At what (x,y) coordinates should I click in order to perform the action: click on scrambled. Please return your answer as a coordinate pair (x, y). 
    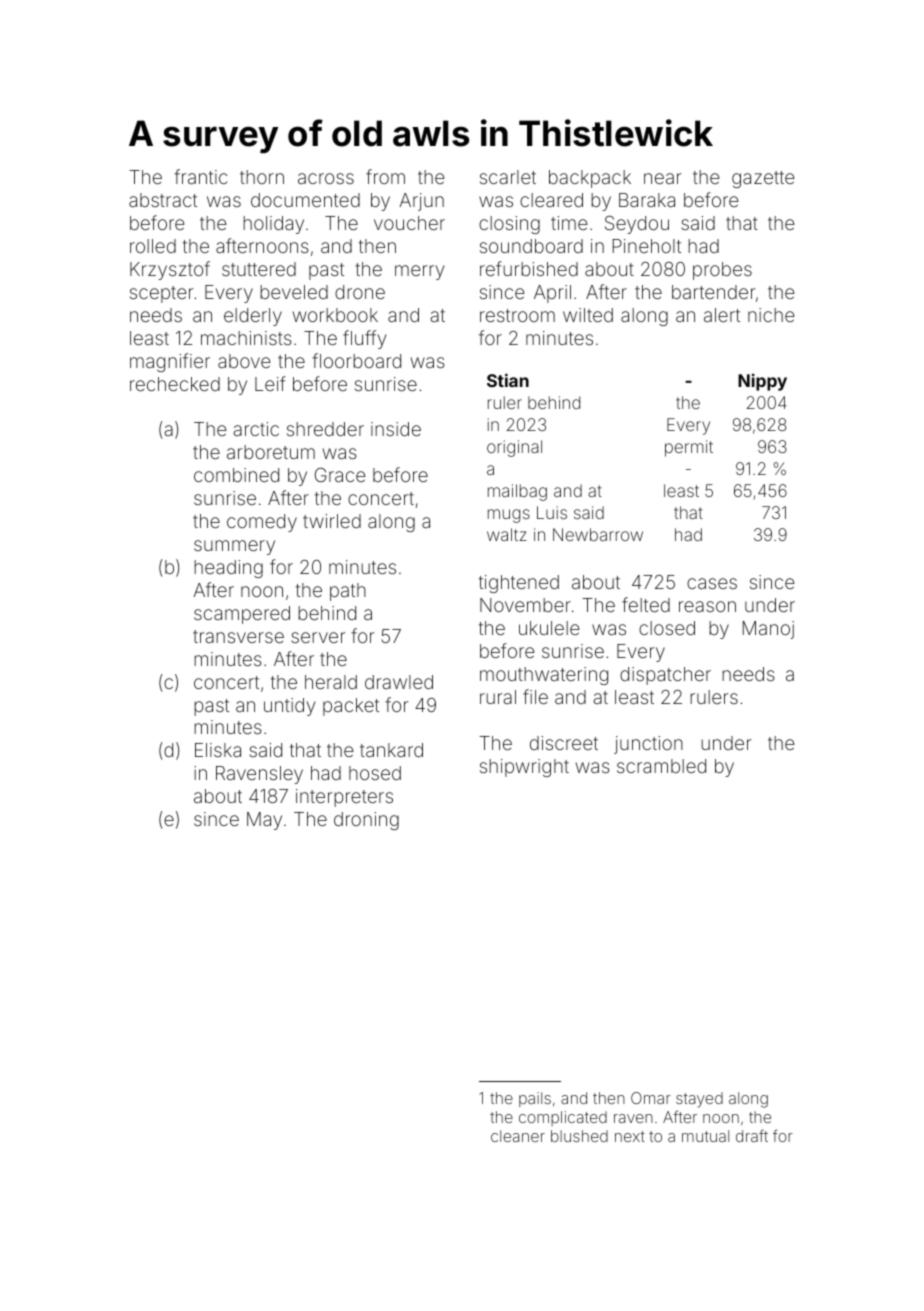
    Looking at the image, I should click on (661, 766).
